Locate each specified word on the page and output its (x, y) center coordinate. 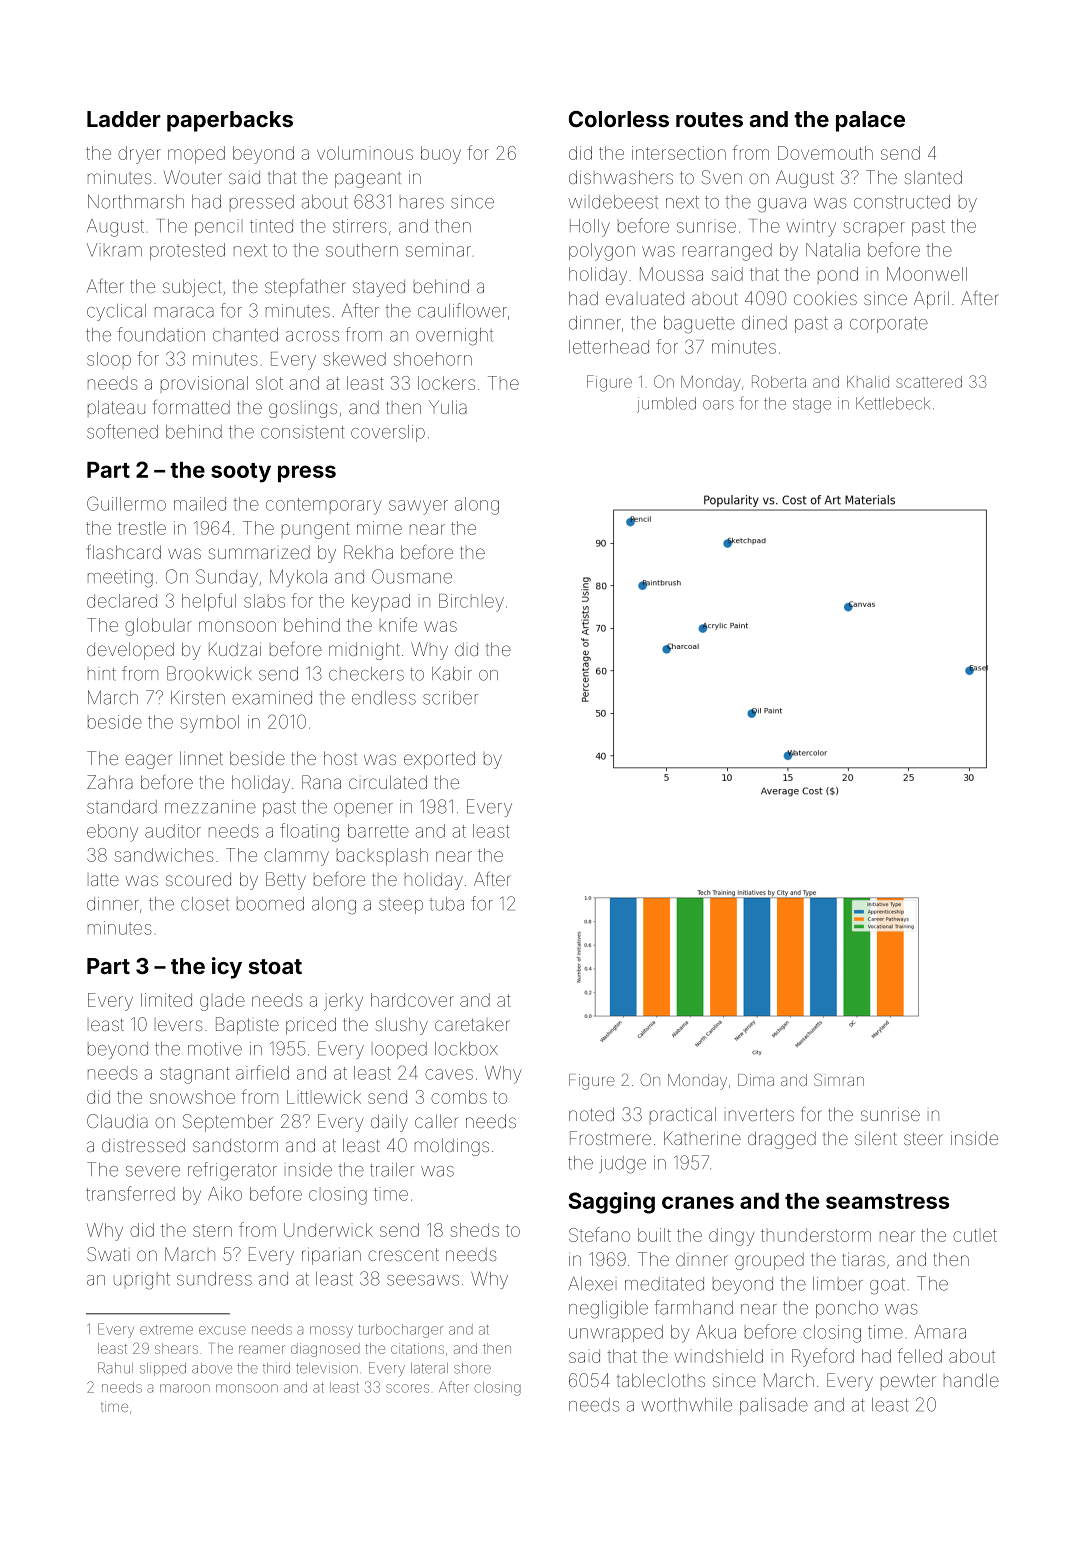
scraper (874, 229)
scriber (450, 698)
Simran (839, 1079)
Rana (321, 782)
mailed (200, 504)
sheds (474, 1230)
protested (187, 251)
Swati (106, 1254)
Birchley (471, 603)
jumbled (666, 405)
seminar (438, 250)
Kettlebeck (893, 403)
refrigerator (232, 1171)
